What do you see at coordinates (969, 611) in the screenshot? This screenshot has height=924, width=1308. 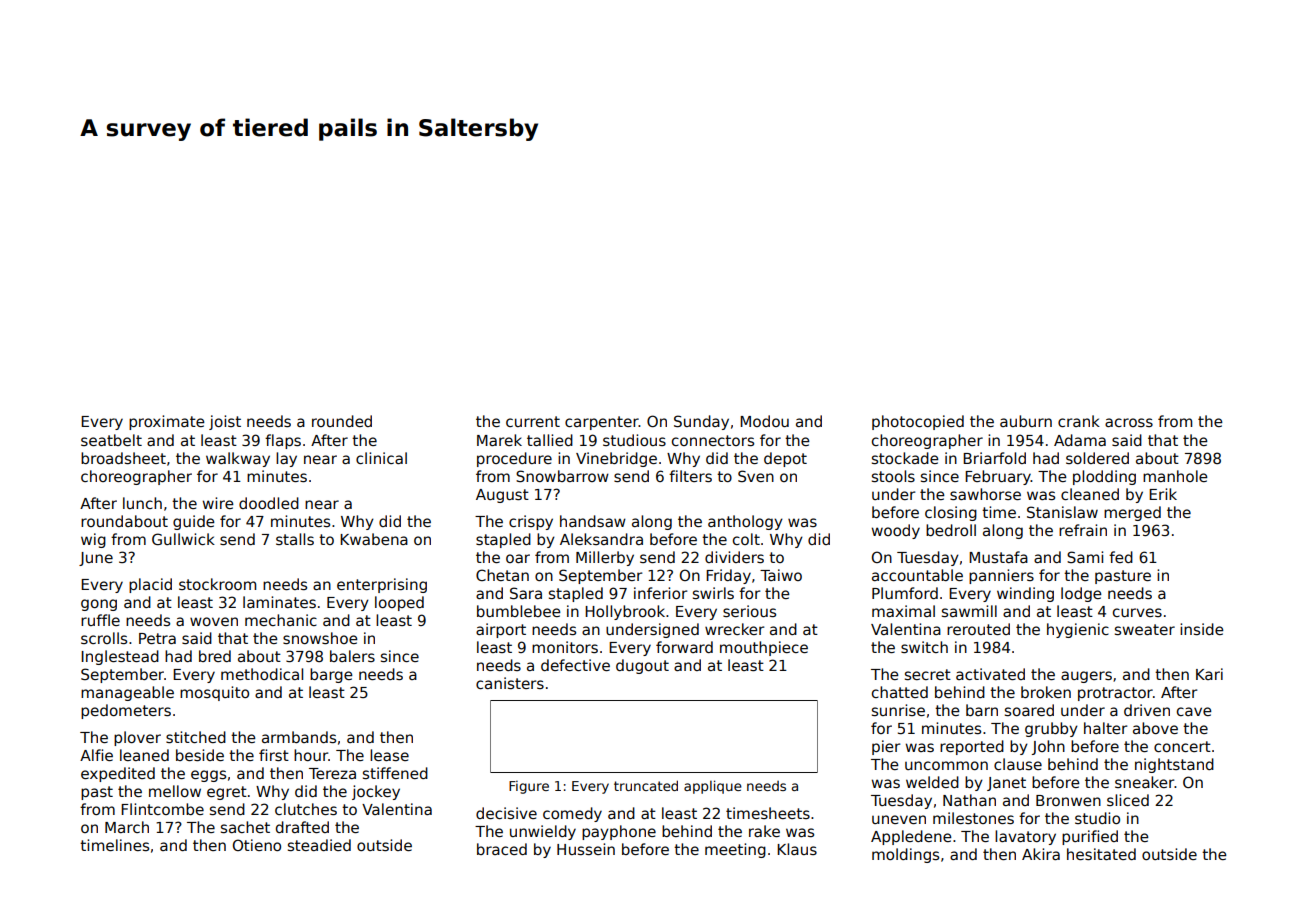 I see `sawmill` at bounding box center [969, 611].
